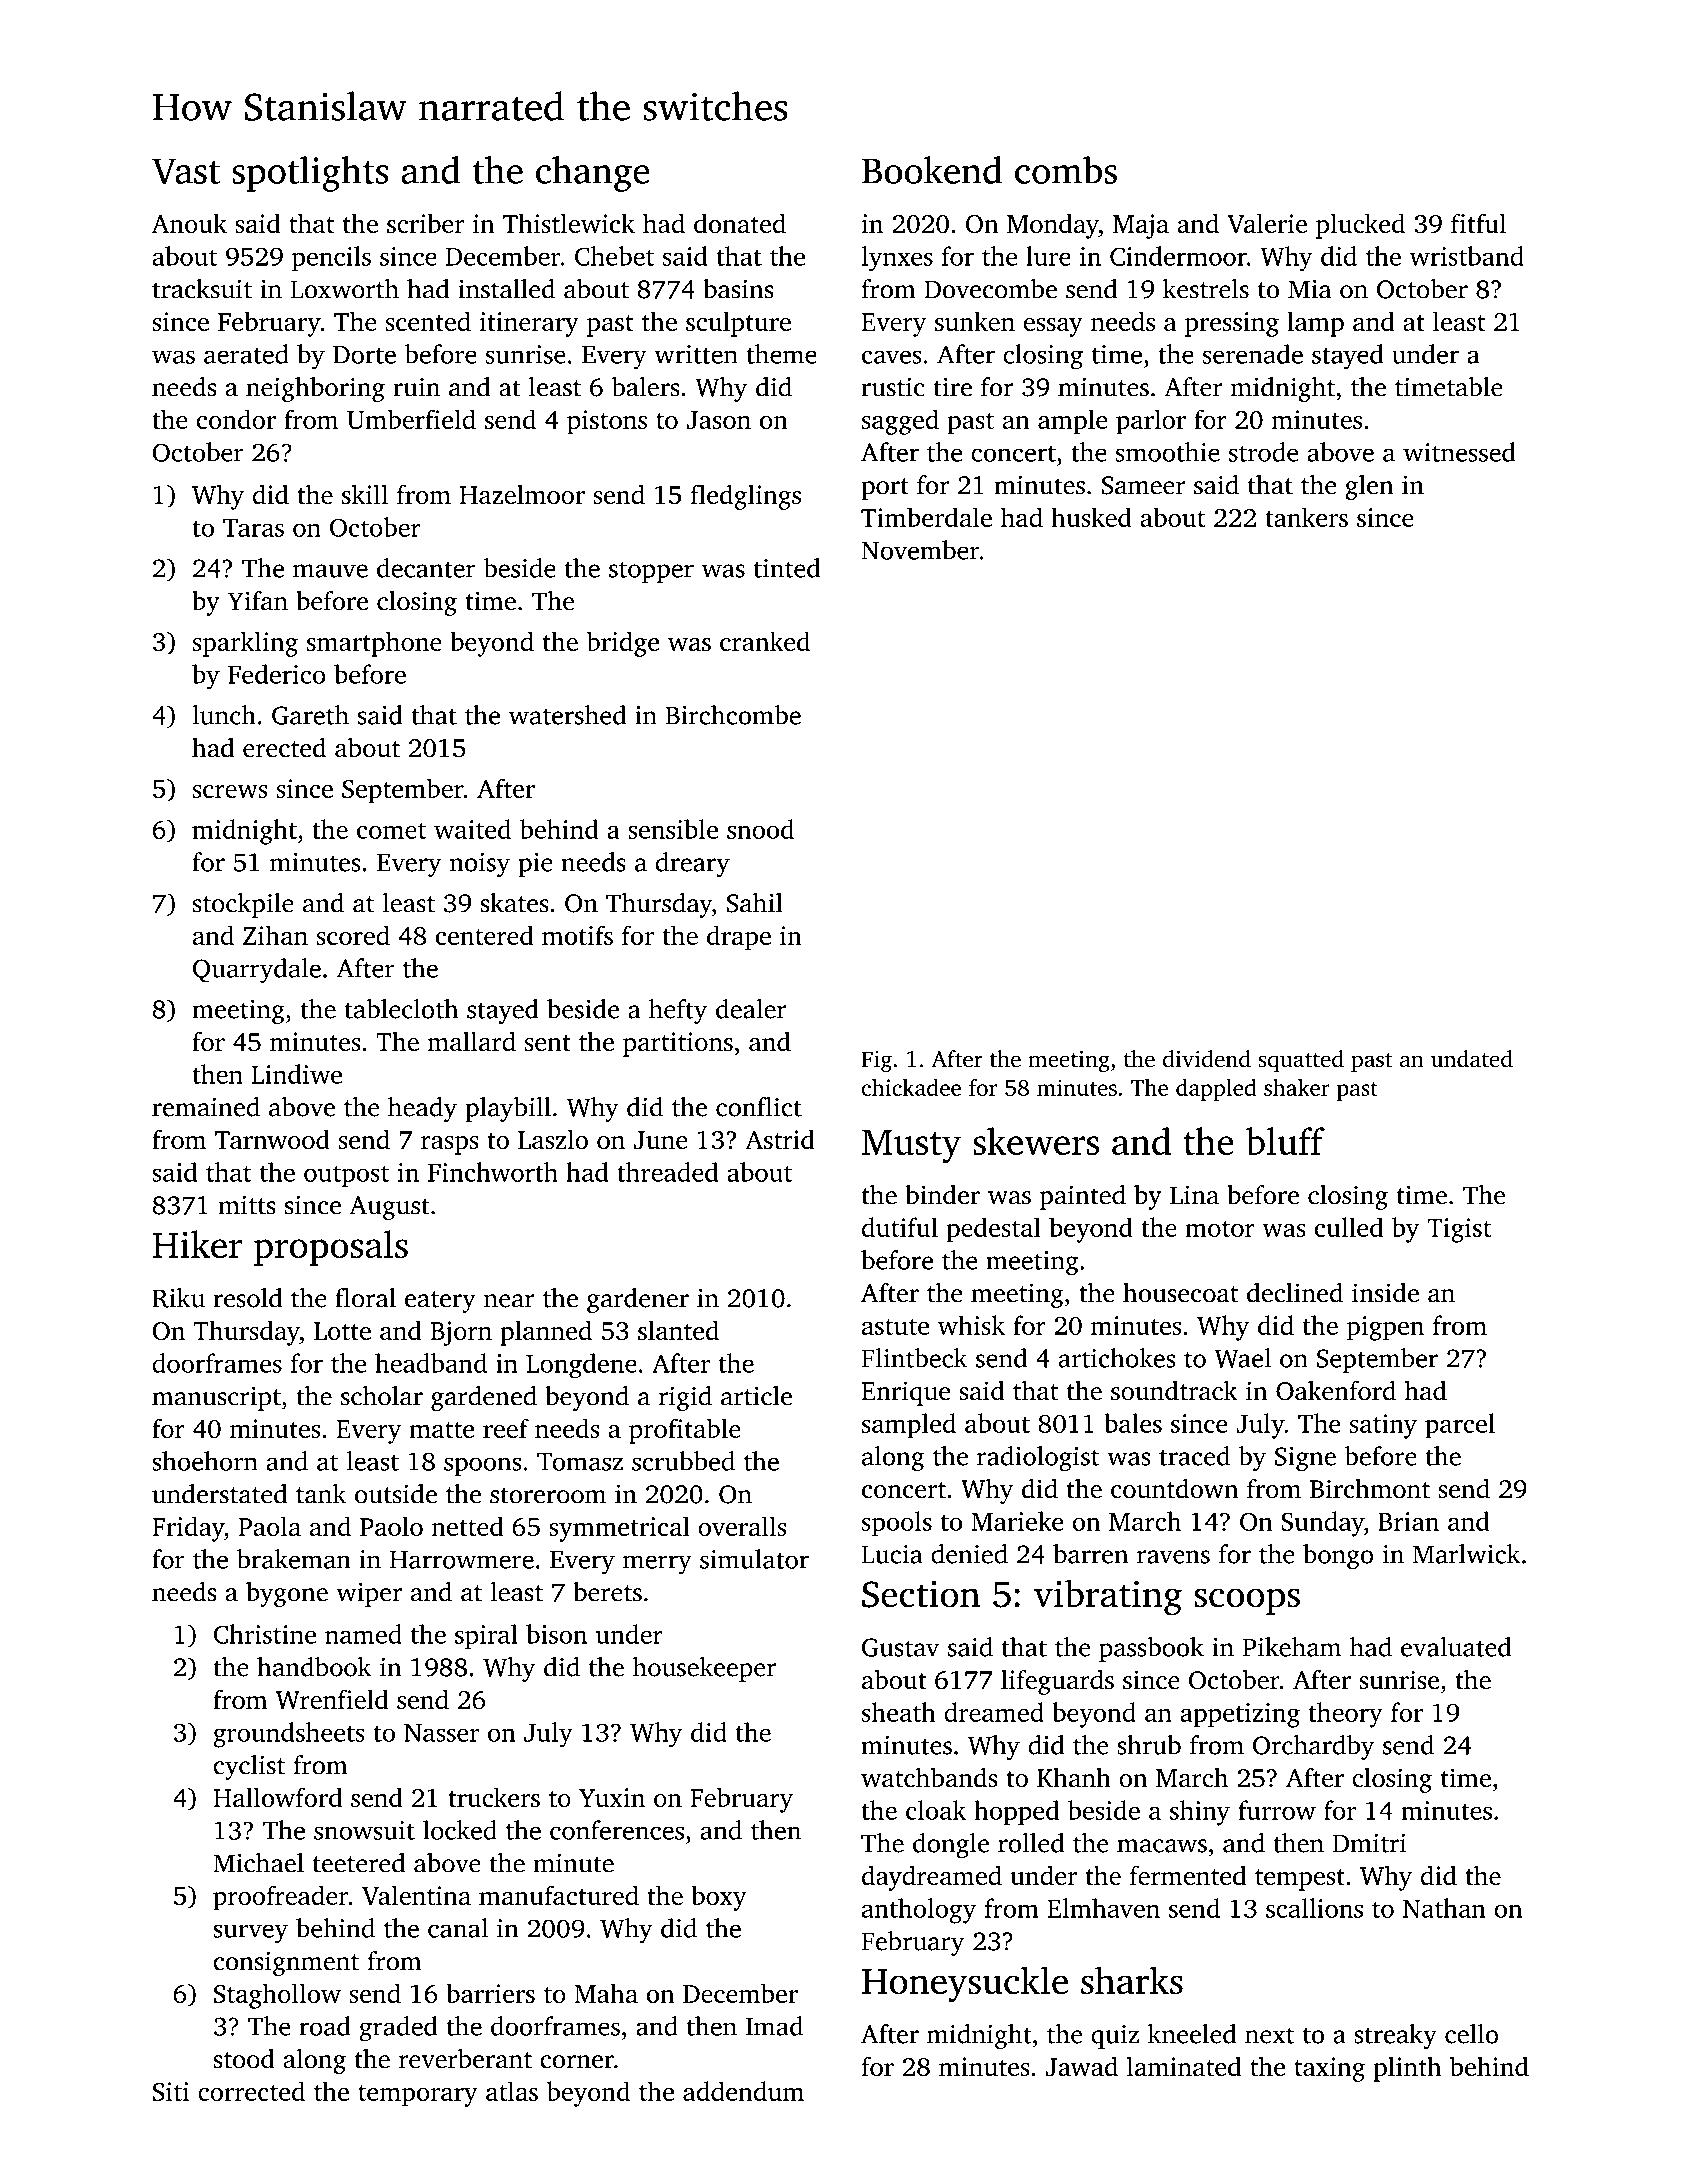 The image size is (1683, 2178). What do you see at coordinates (739, 938) in the image?
I see `drape` at bounding box center [739, 938].
